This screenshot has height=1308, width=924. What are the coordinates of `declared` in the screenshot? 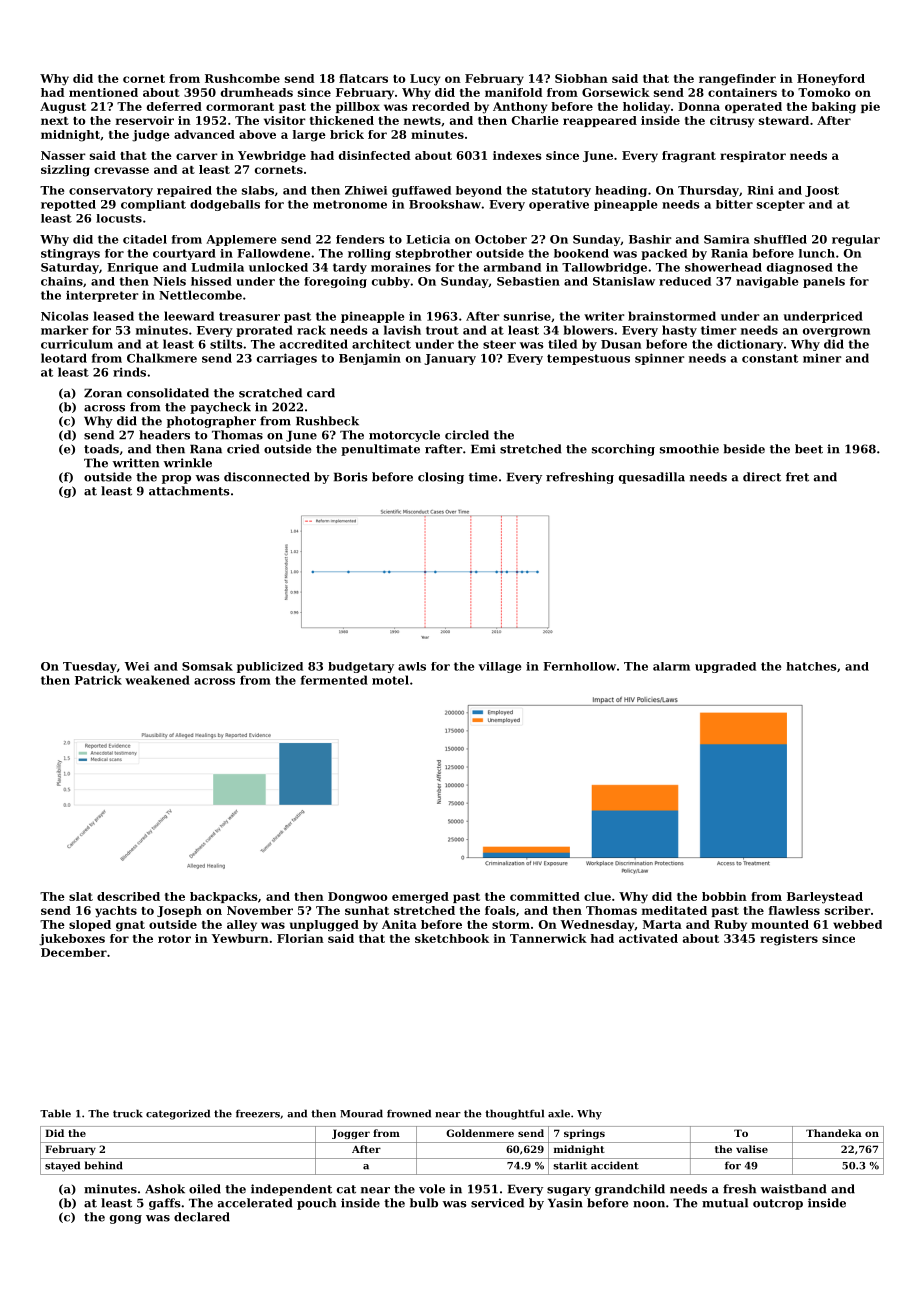 It's located at (202, 1217).
